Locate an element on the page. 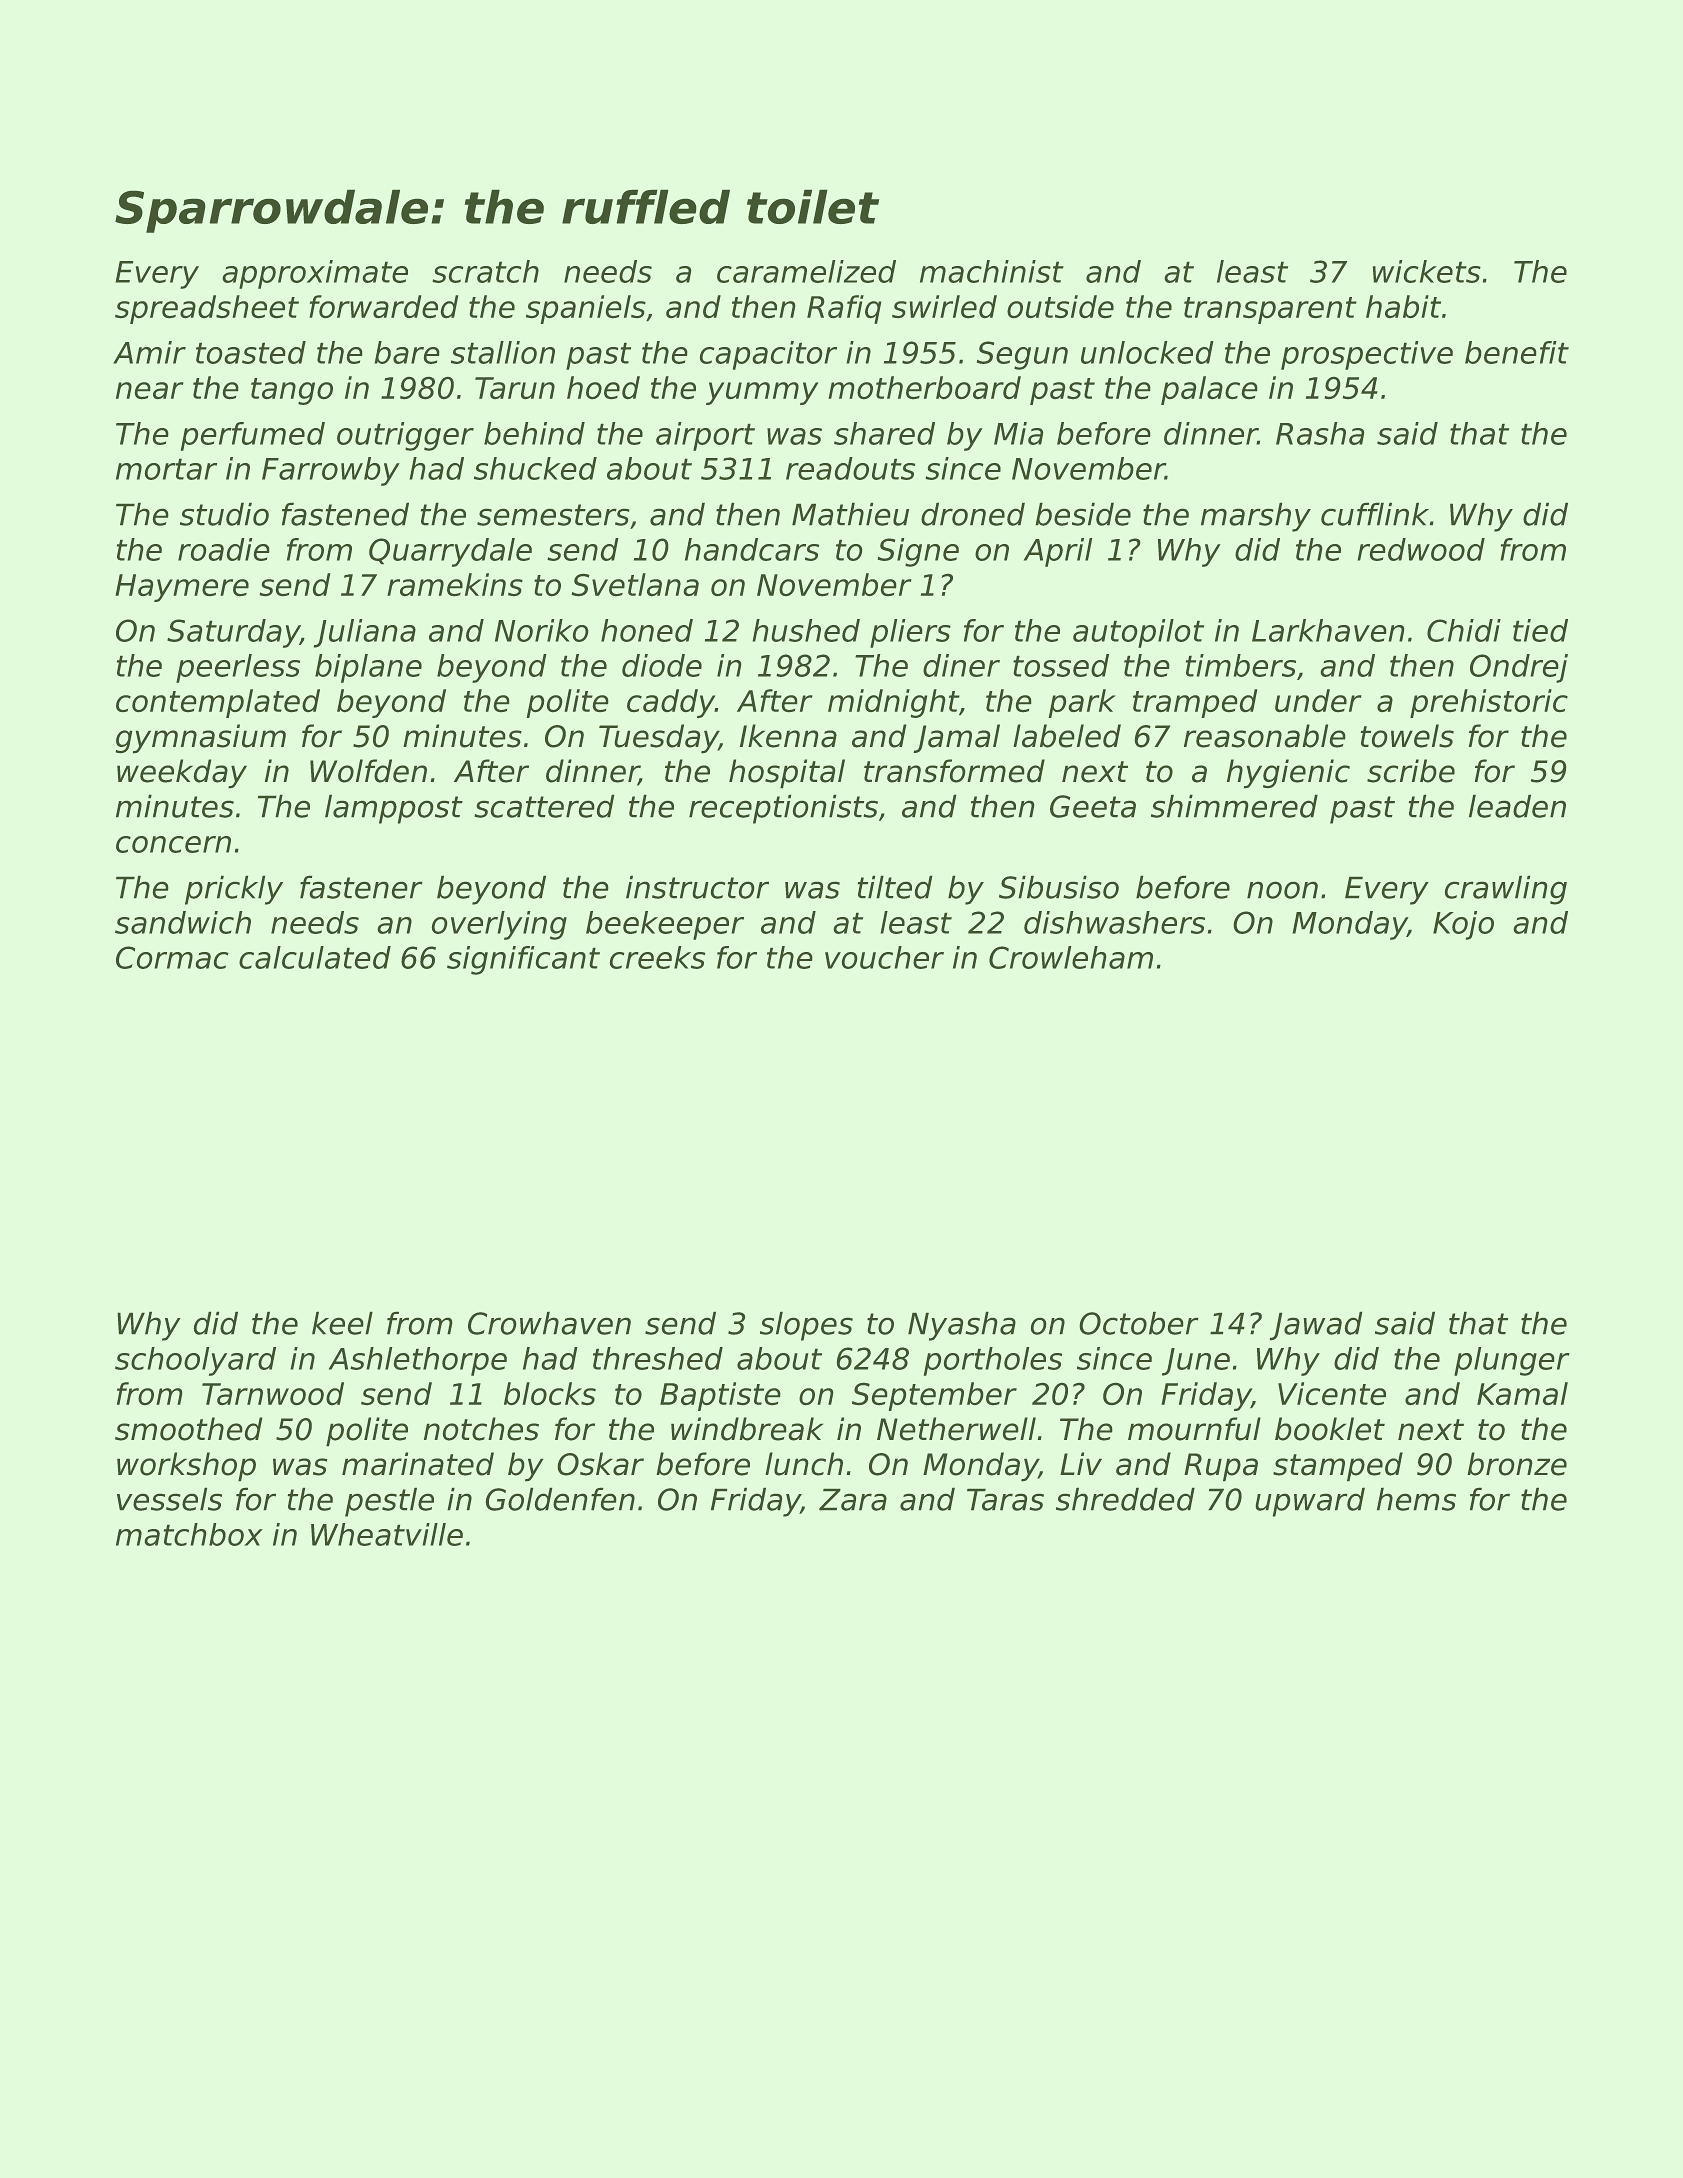  Kojo is located at coordinates (1463, 925).
